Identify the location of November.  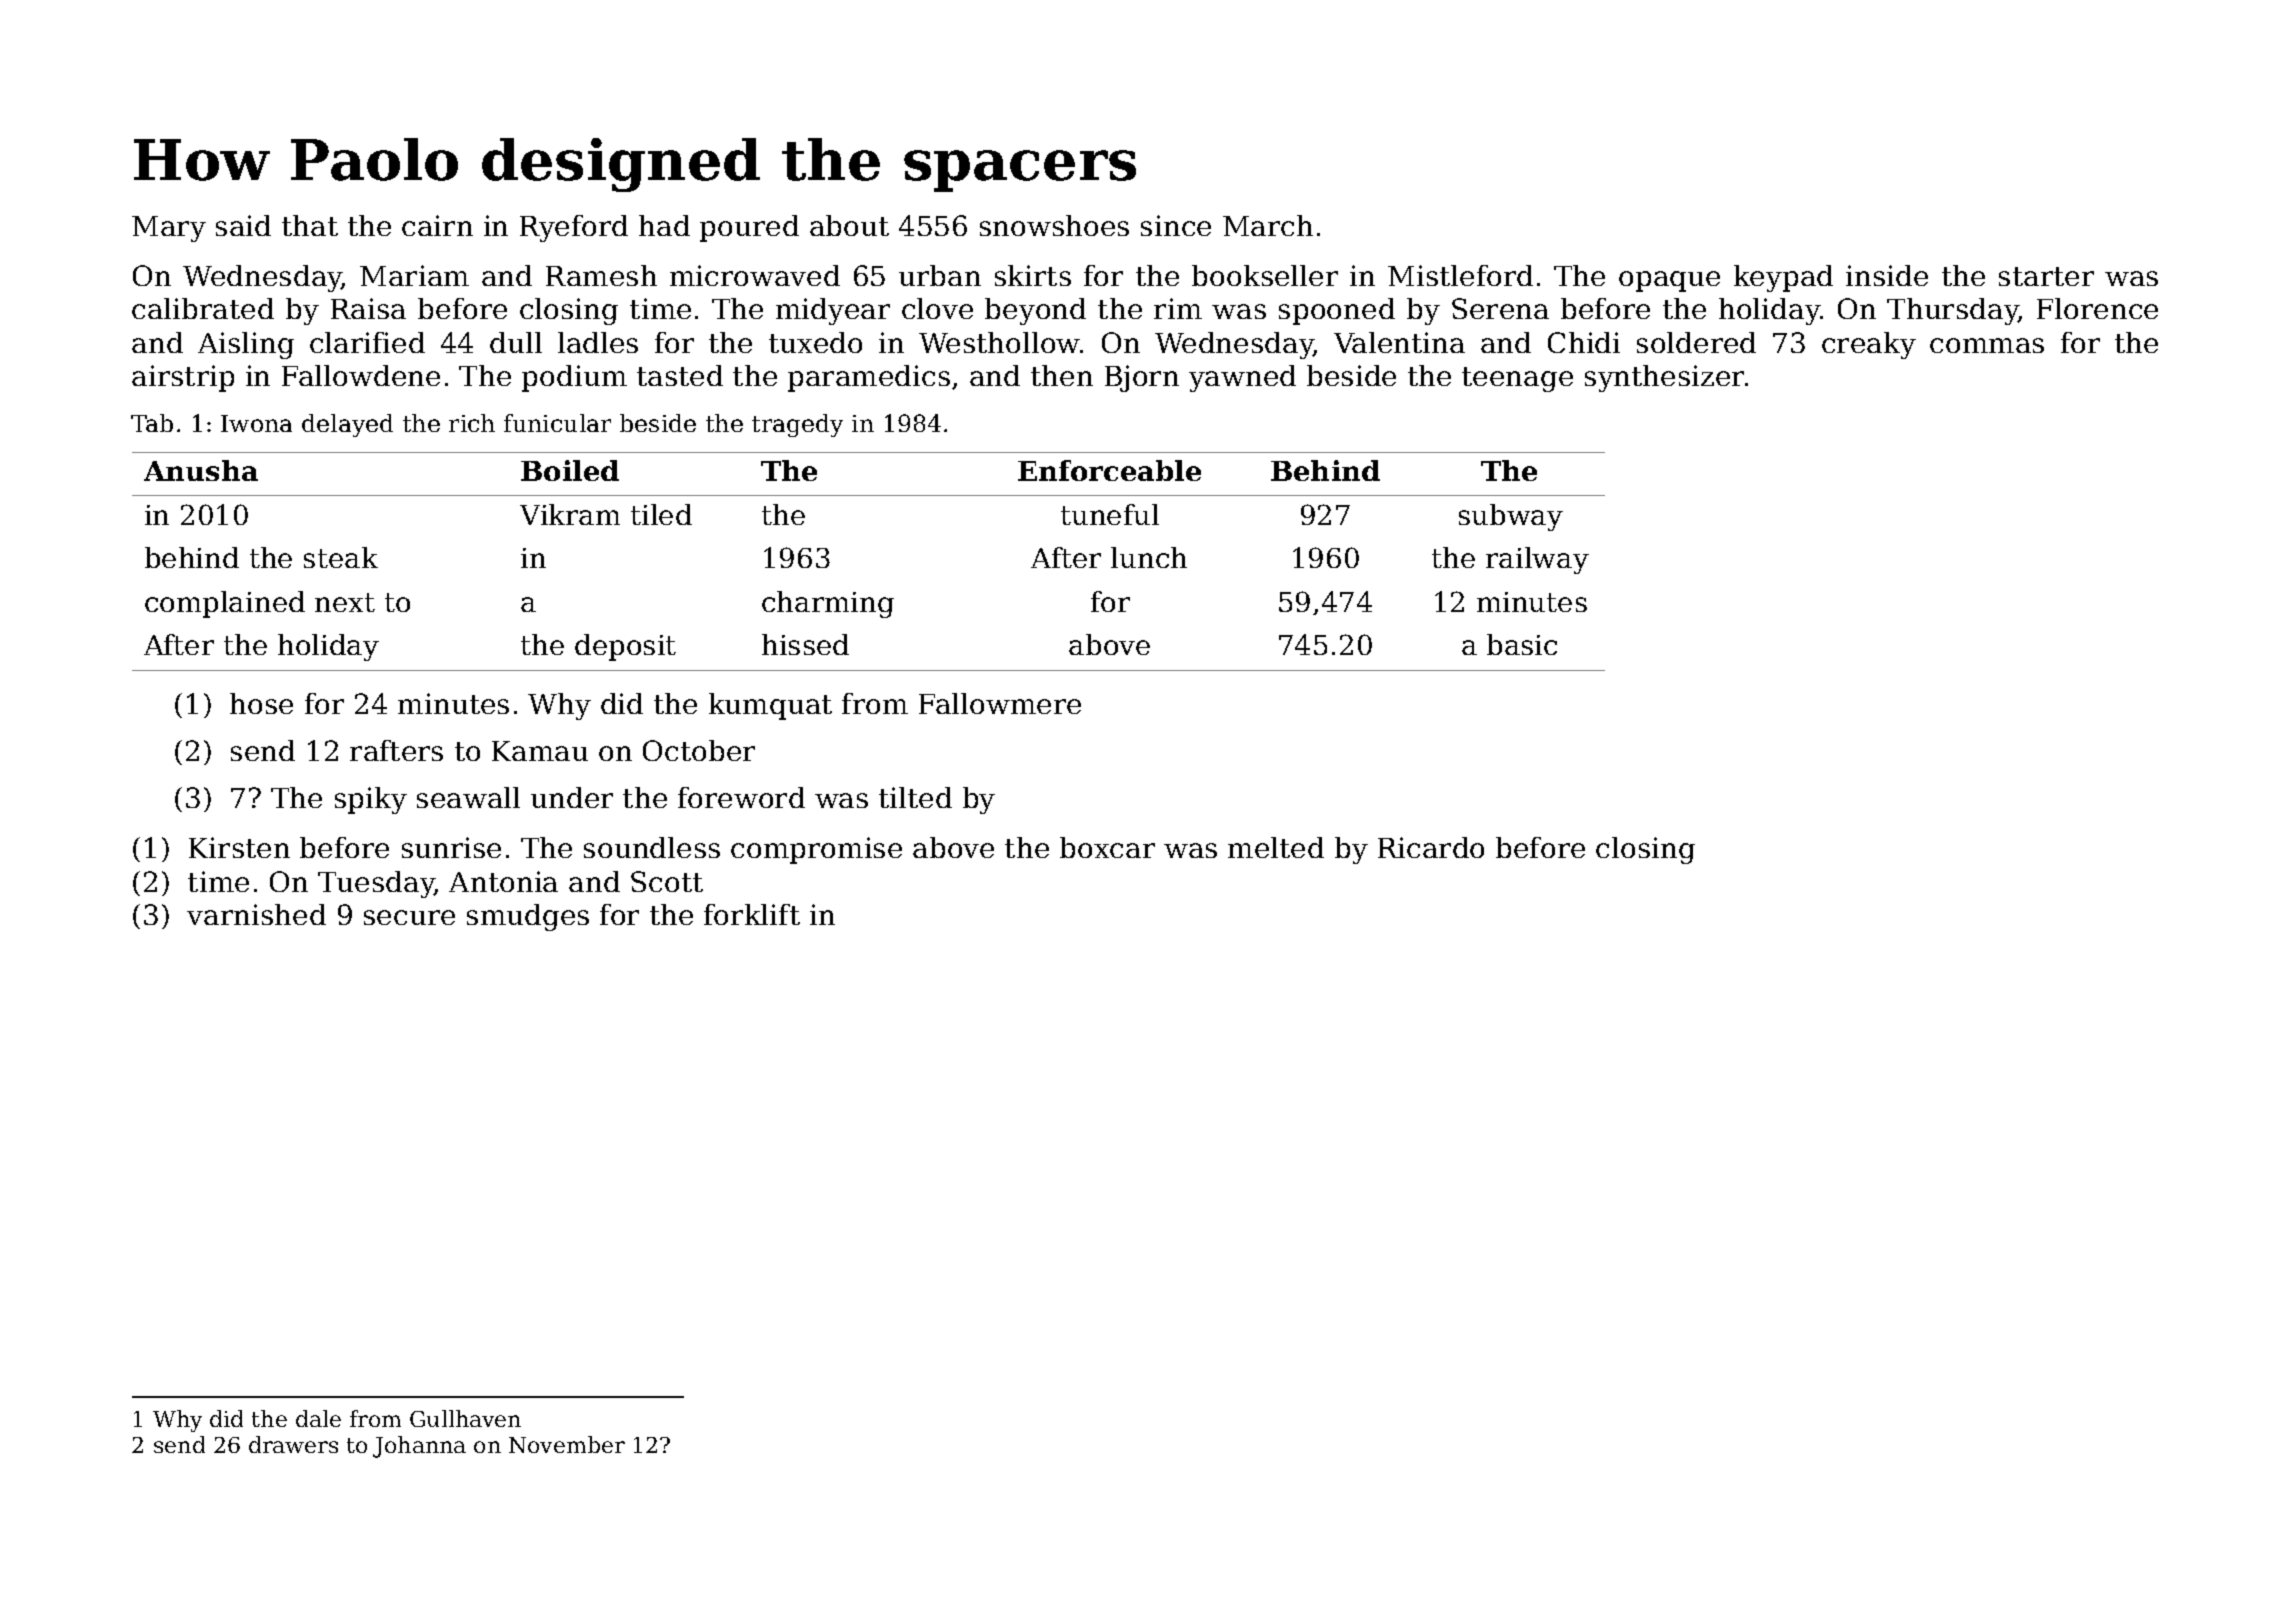
(567, 1444).
